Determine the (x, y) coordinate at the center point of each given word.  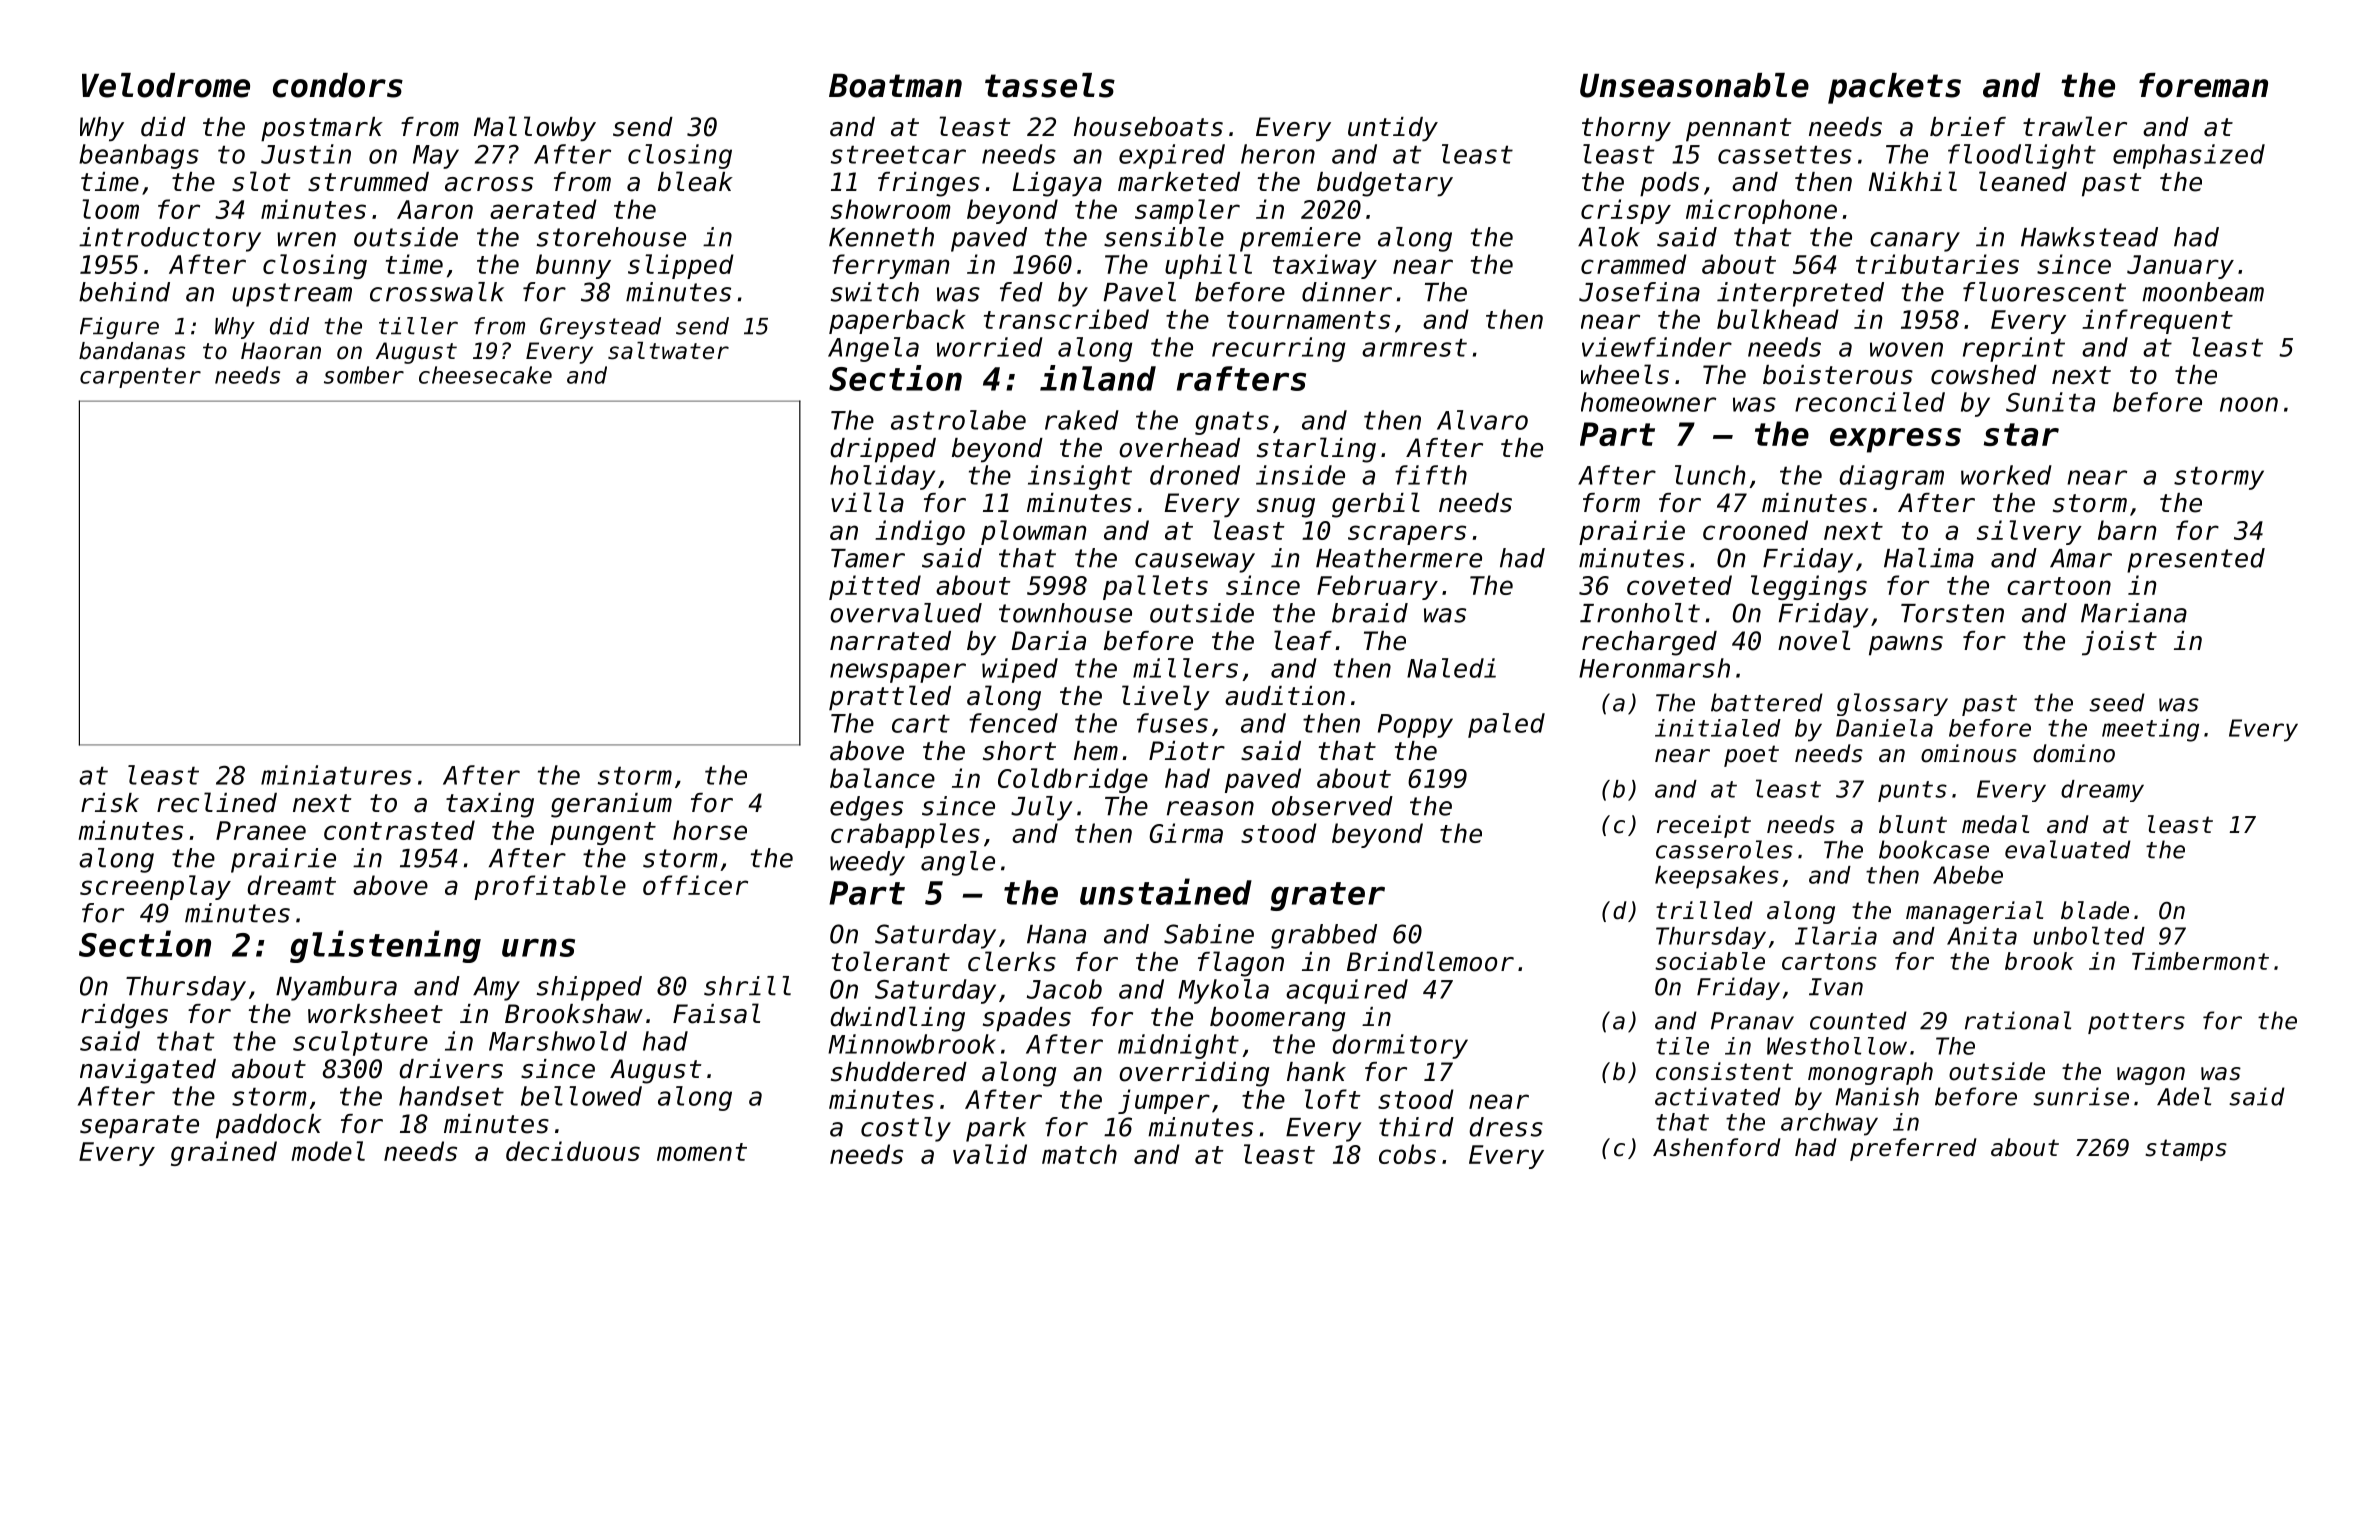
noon (2249, 404)
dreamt (291, 885)
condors (338, 85)
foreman (2203, 85)
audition (1285, 696)
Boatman (895, 85)
